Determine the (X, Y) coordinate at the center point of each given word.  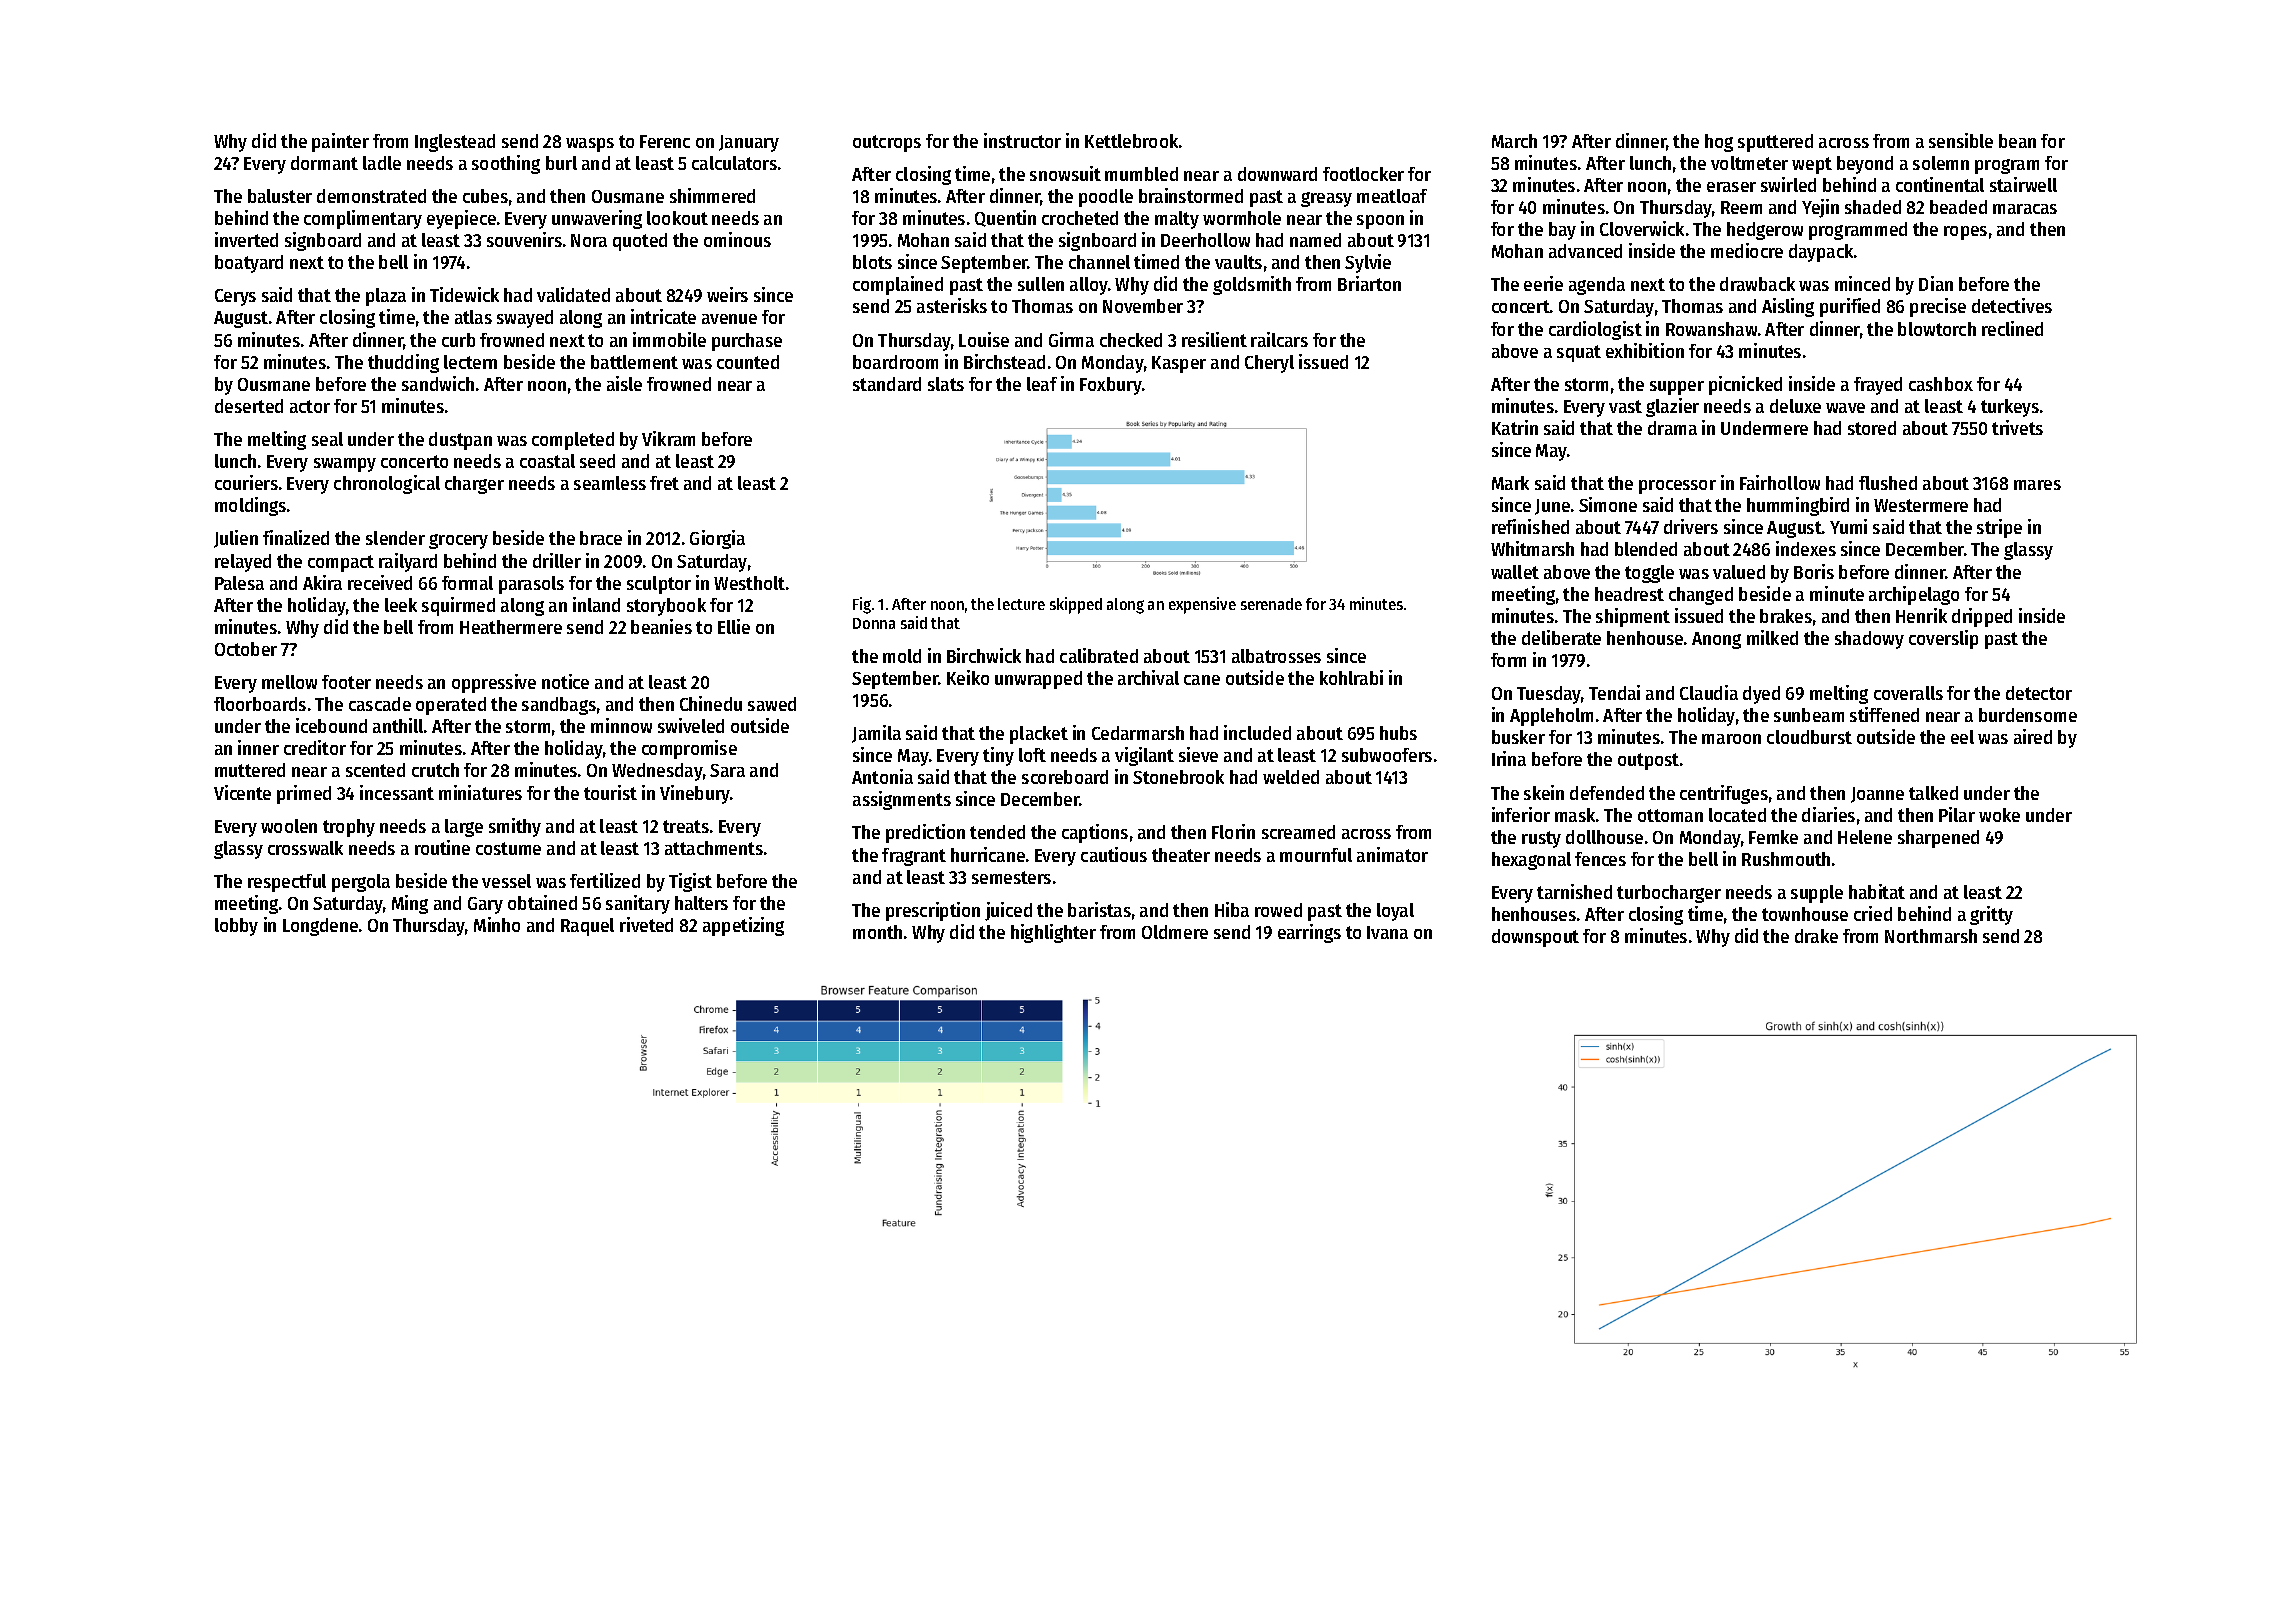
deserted (249, 406)
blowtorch (1937, 329)
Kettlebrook (1131, 141)
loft (1032, 755)
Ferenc (665, 141)
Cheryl (1269, 364)
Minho (497, 924)
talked (1933, 793)
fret (664, 483)
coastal (547, 461)
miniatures (480, 792)
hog (1719, 143)
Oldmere (1175, 932)
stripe (1999, 528)
